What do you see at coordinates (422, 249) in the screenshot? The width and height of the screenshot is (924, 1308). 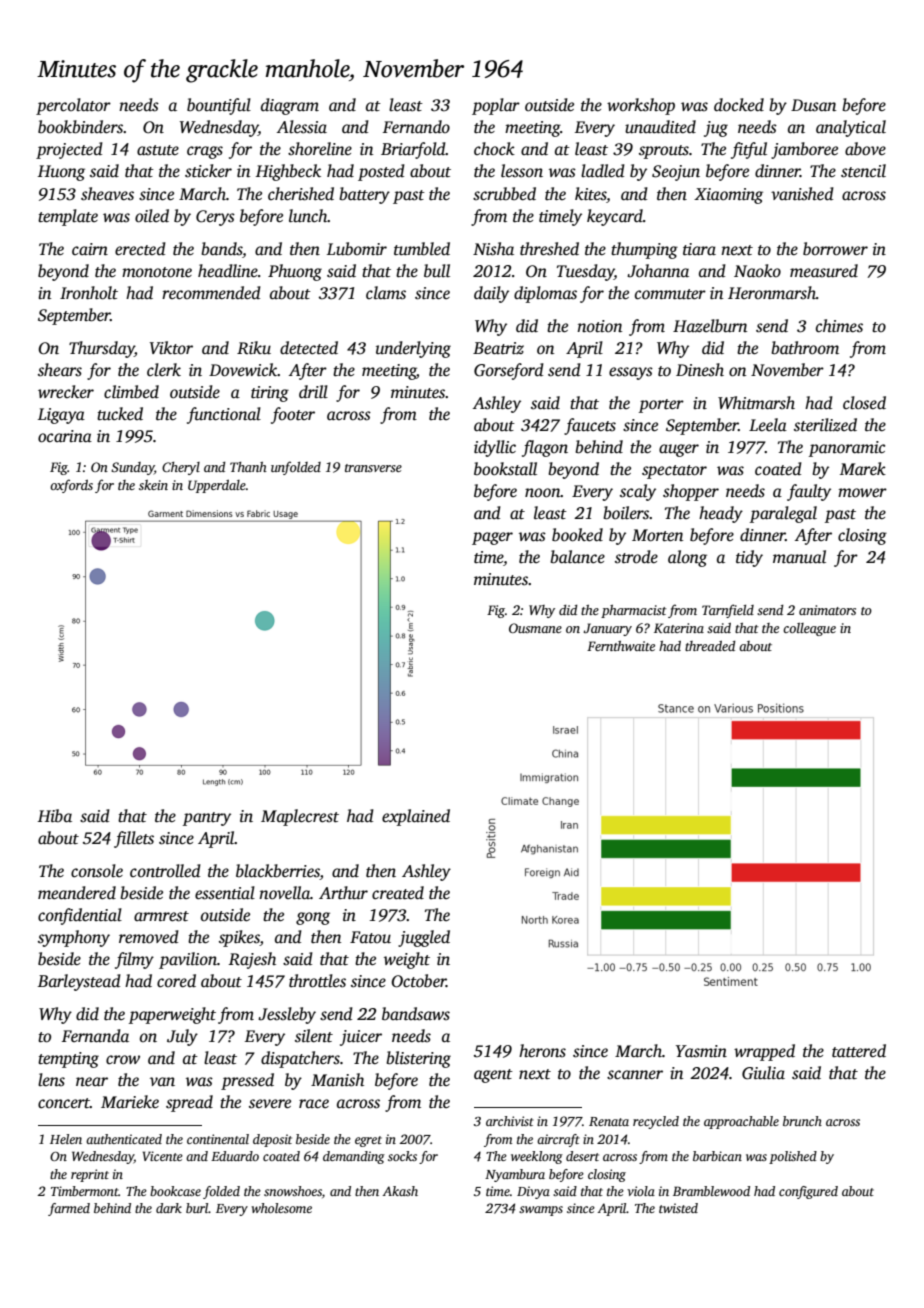 I see `tumbled` at bounding box center [422, 249].
